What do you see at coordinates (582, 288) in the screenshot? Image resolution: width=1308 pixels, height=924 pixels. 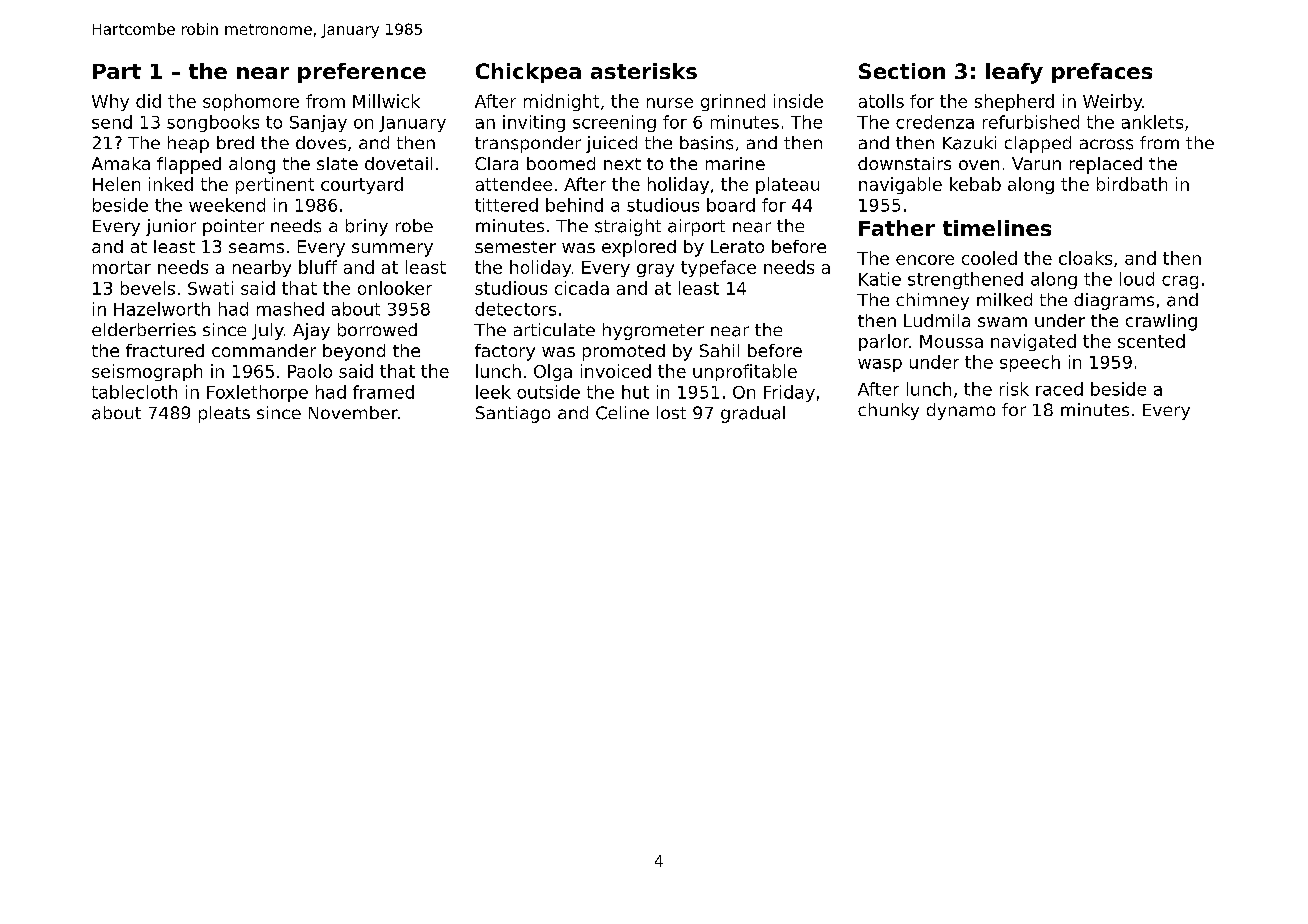 I see `cicada` at bounding box center [582, 288].
